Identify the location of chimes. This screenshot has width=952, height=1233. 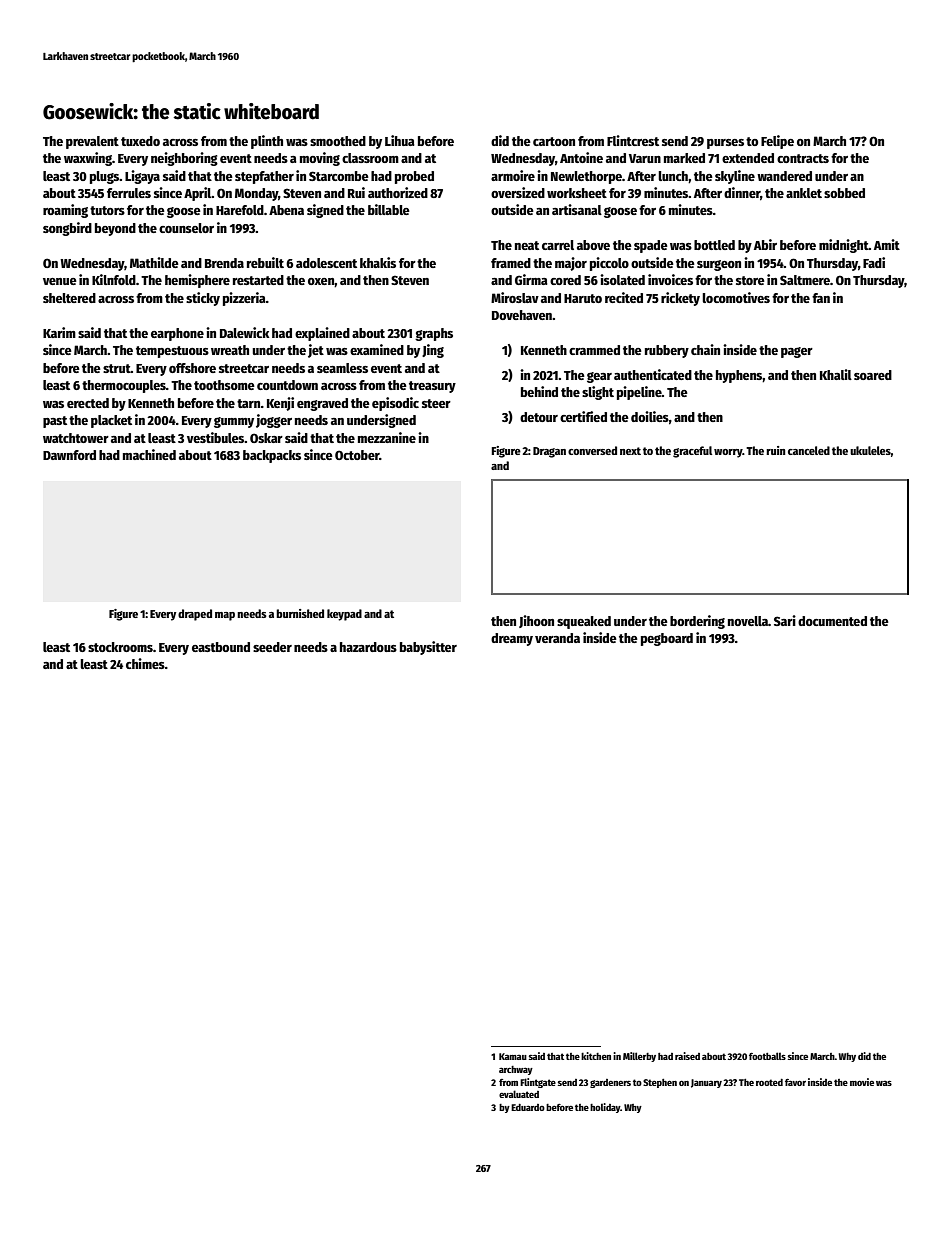
(145, 663).
